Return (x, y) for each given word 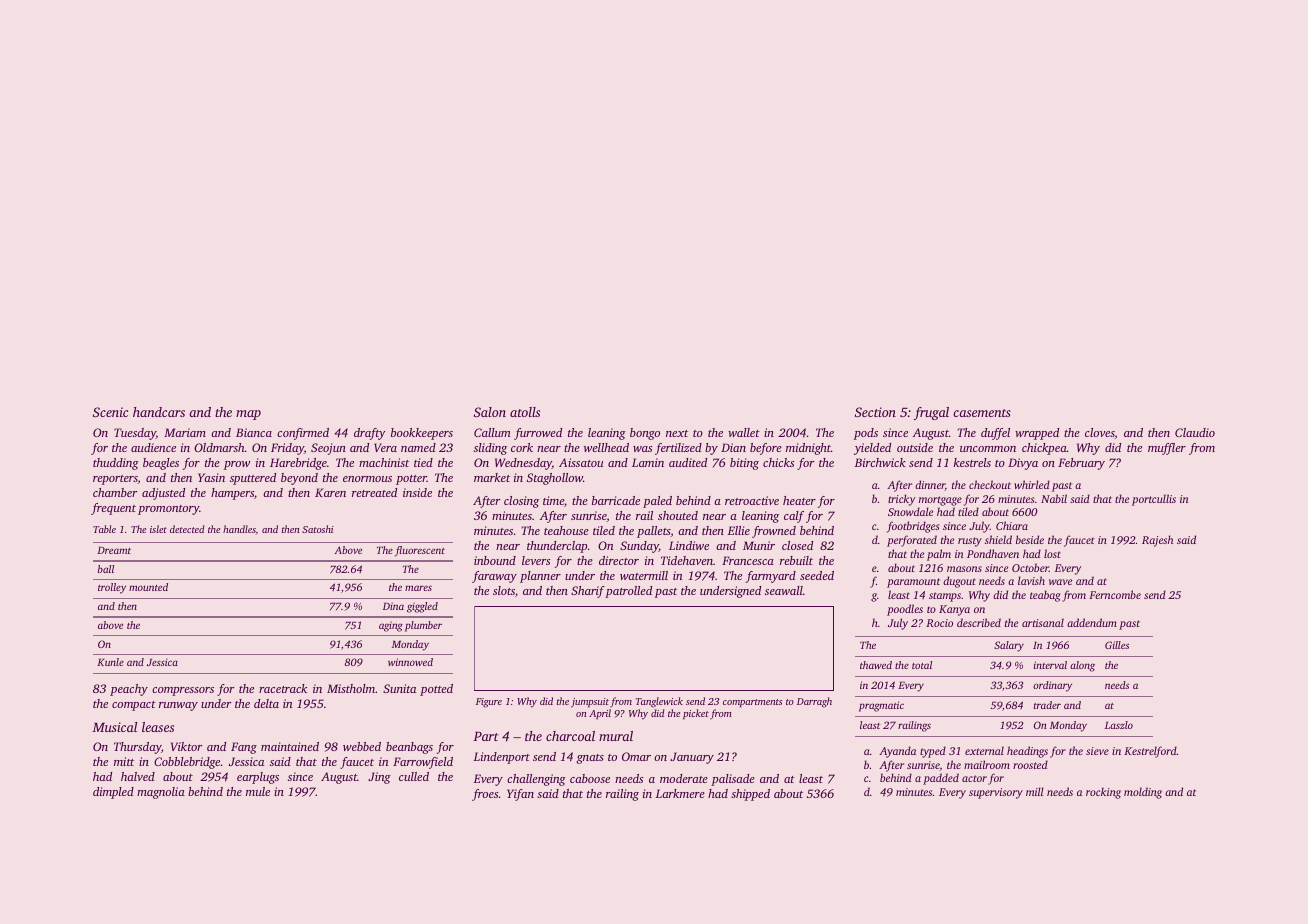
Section (875, 412)
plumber (423, 626)
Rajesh (1157, 541)
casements (982, 413)
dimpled (113, 793)
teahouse (566, 530)
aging (391, 626)
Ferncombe (1115, 594)
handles (239, 529)
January (692, 758)
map (248, 415)
